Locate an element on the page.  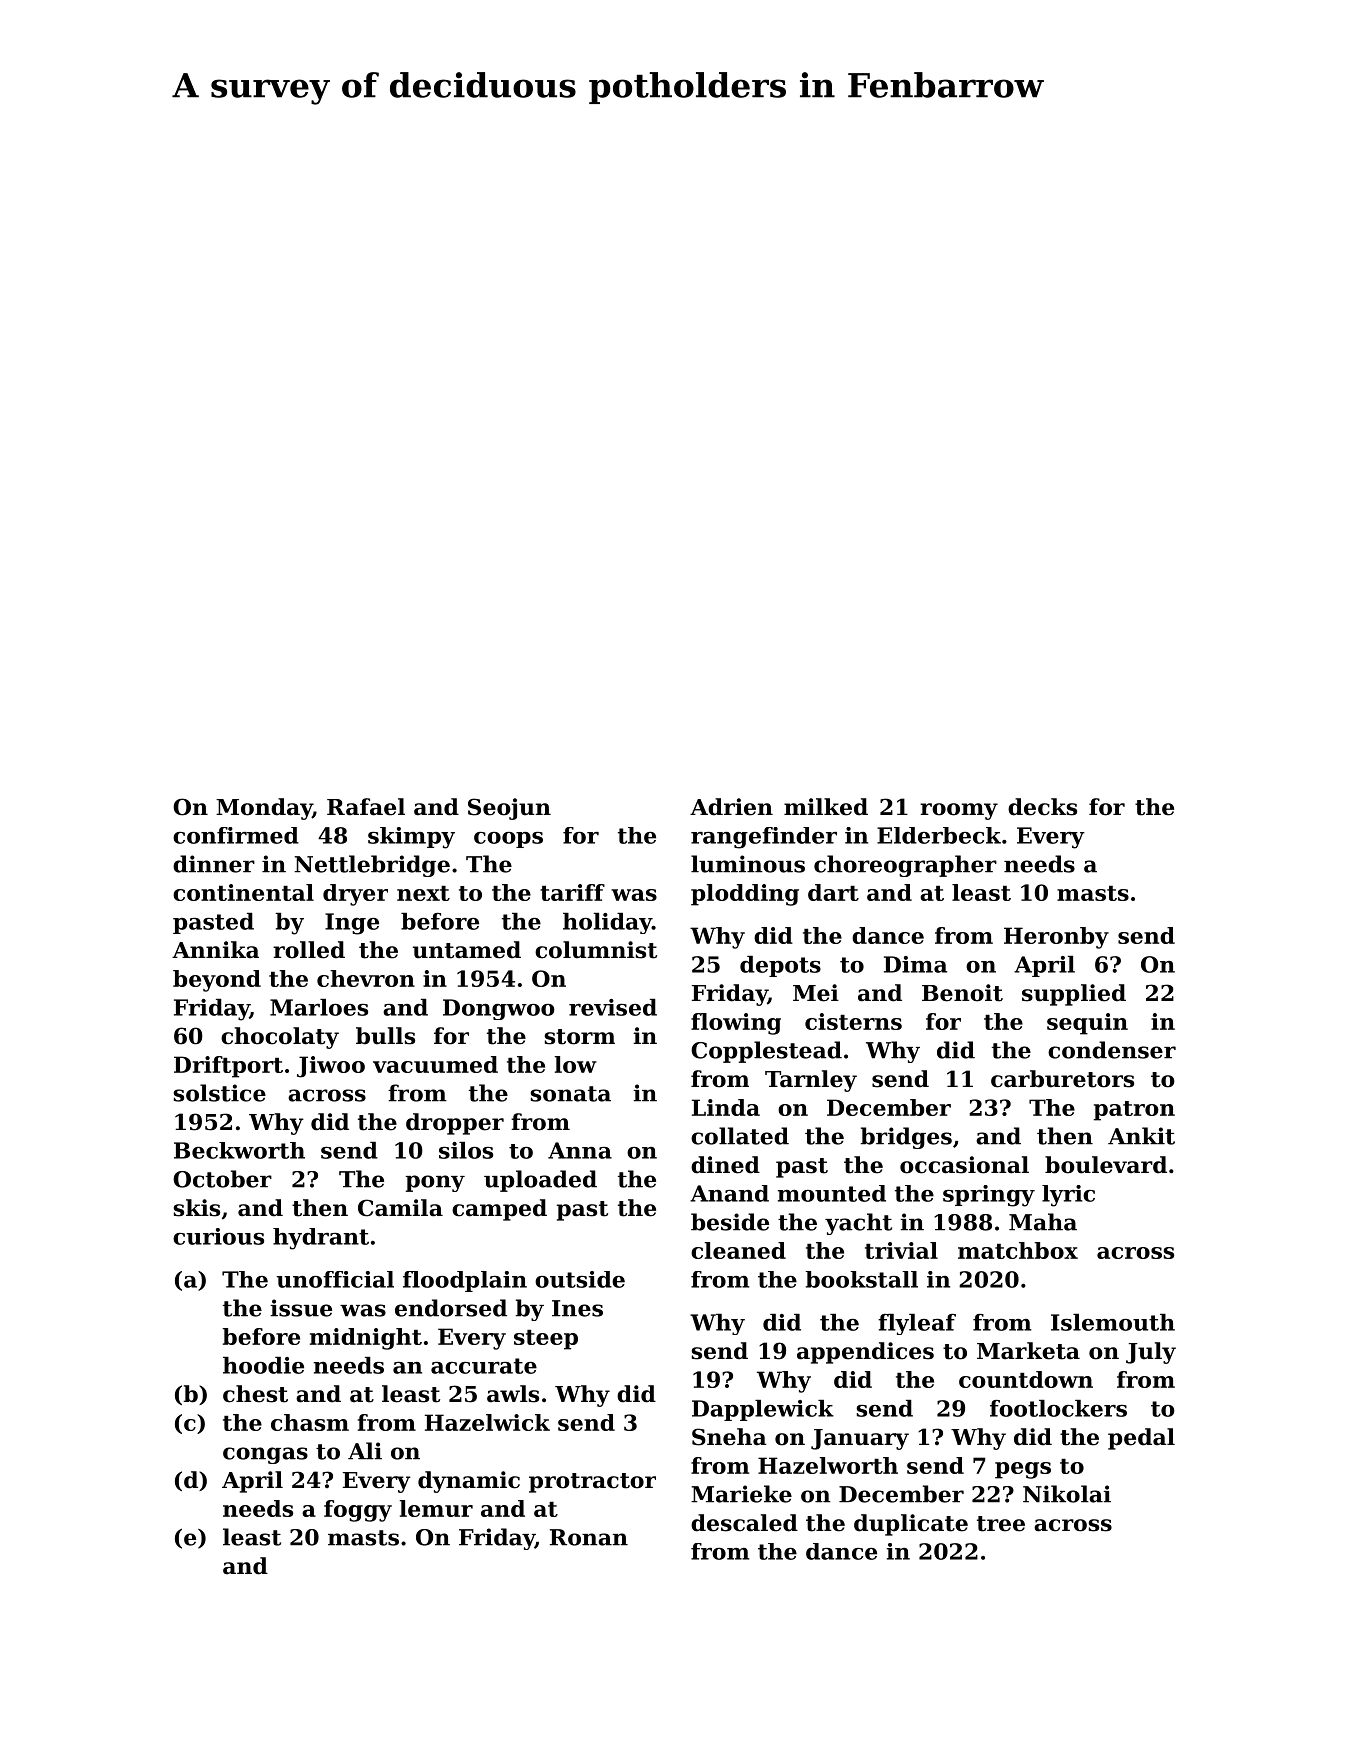
Beckworth is located at coordinates (239, 1150).
